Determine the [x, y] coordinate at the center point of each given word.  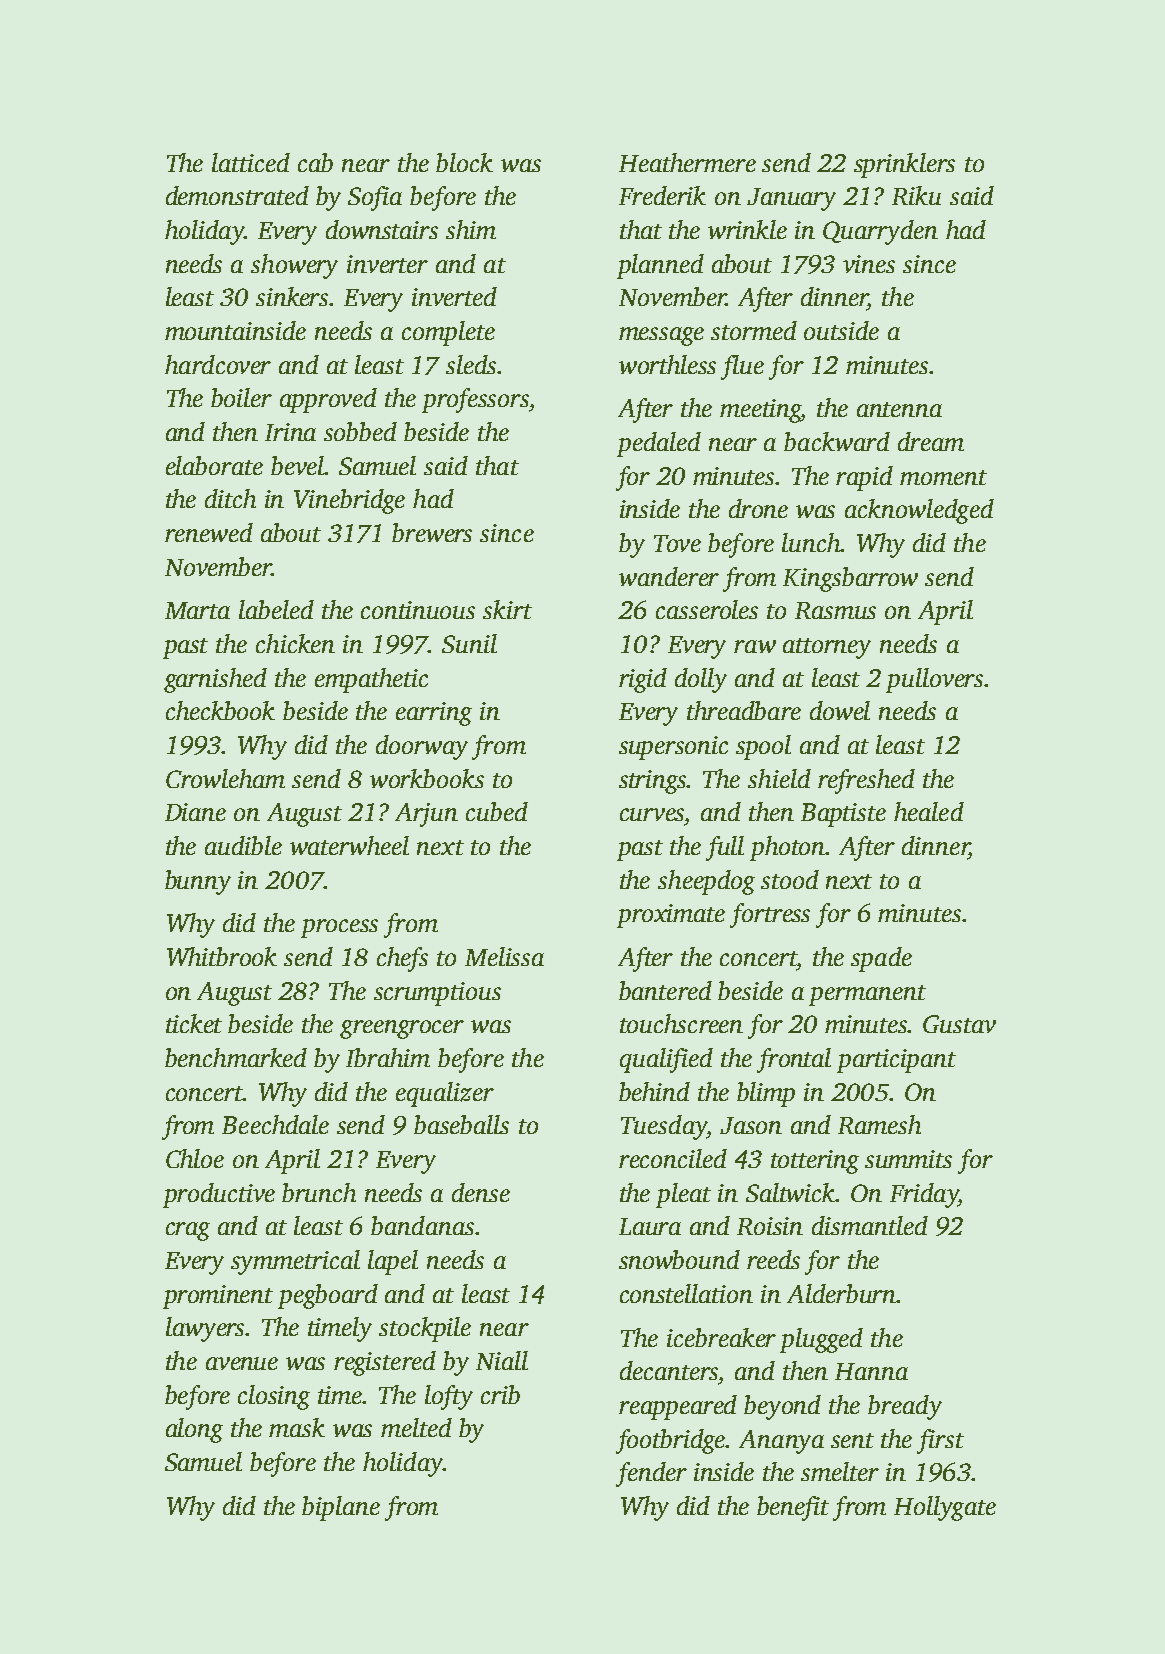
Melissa [504, 956]
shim [471, 229]
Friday [924, 1195]
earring [434, 714]
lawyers [206, 1329]
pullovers [934, 680]
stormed [754, 330]
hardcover [218, 364]
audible [243, 845]
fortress [770, 915]
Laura [650, 1226]
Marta [197, 610]
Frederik [662, 195]
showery [294, 266]
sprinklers [904, 165]
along [194, 1430]
